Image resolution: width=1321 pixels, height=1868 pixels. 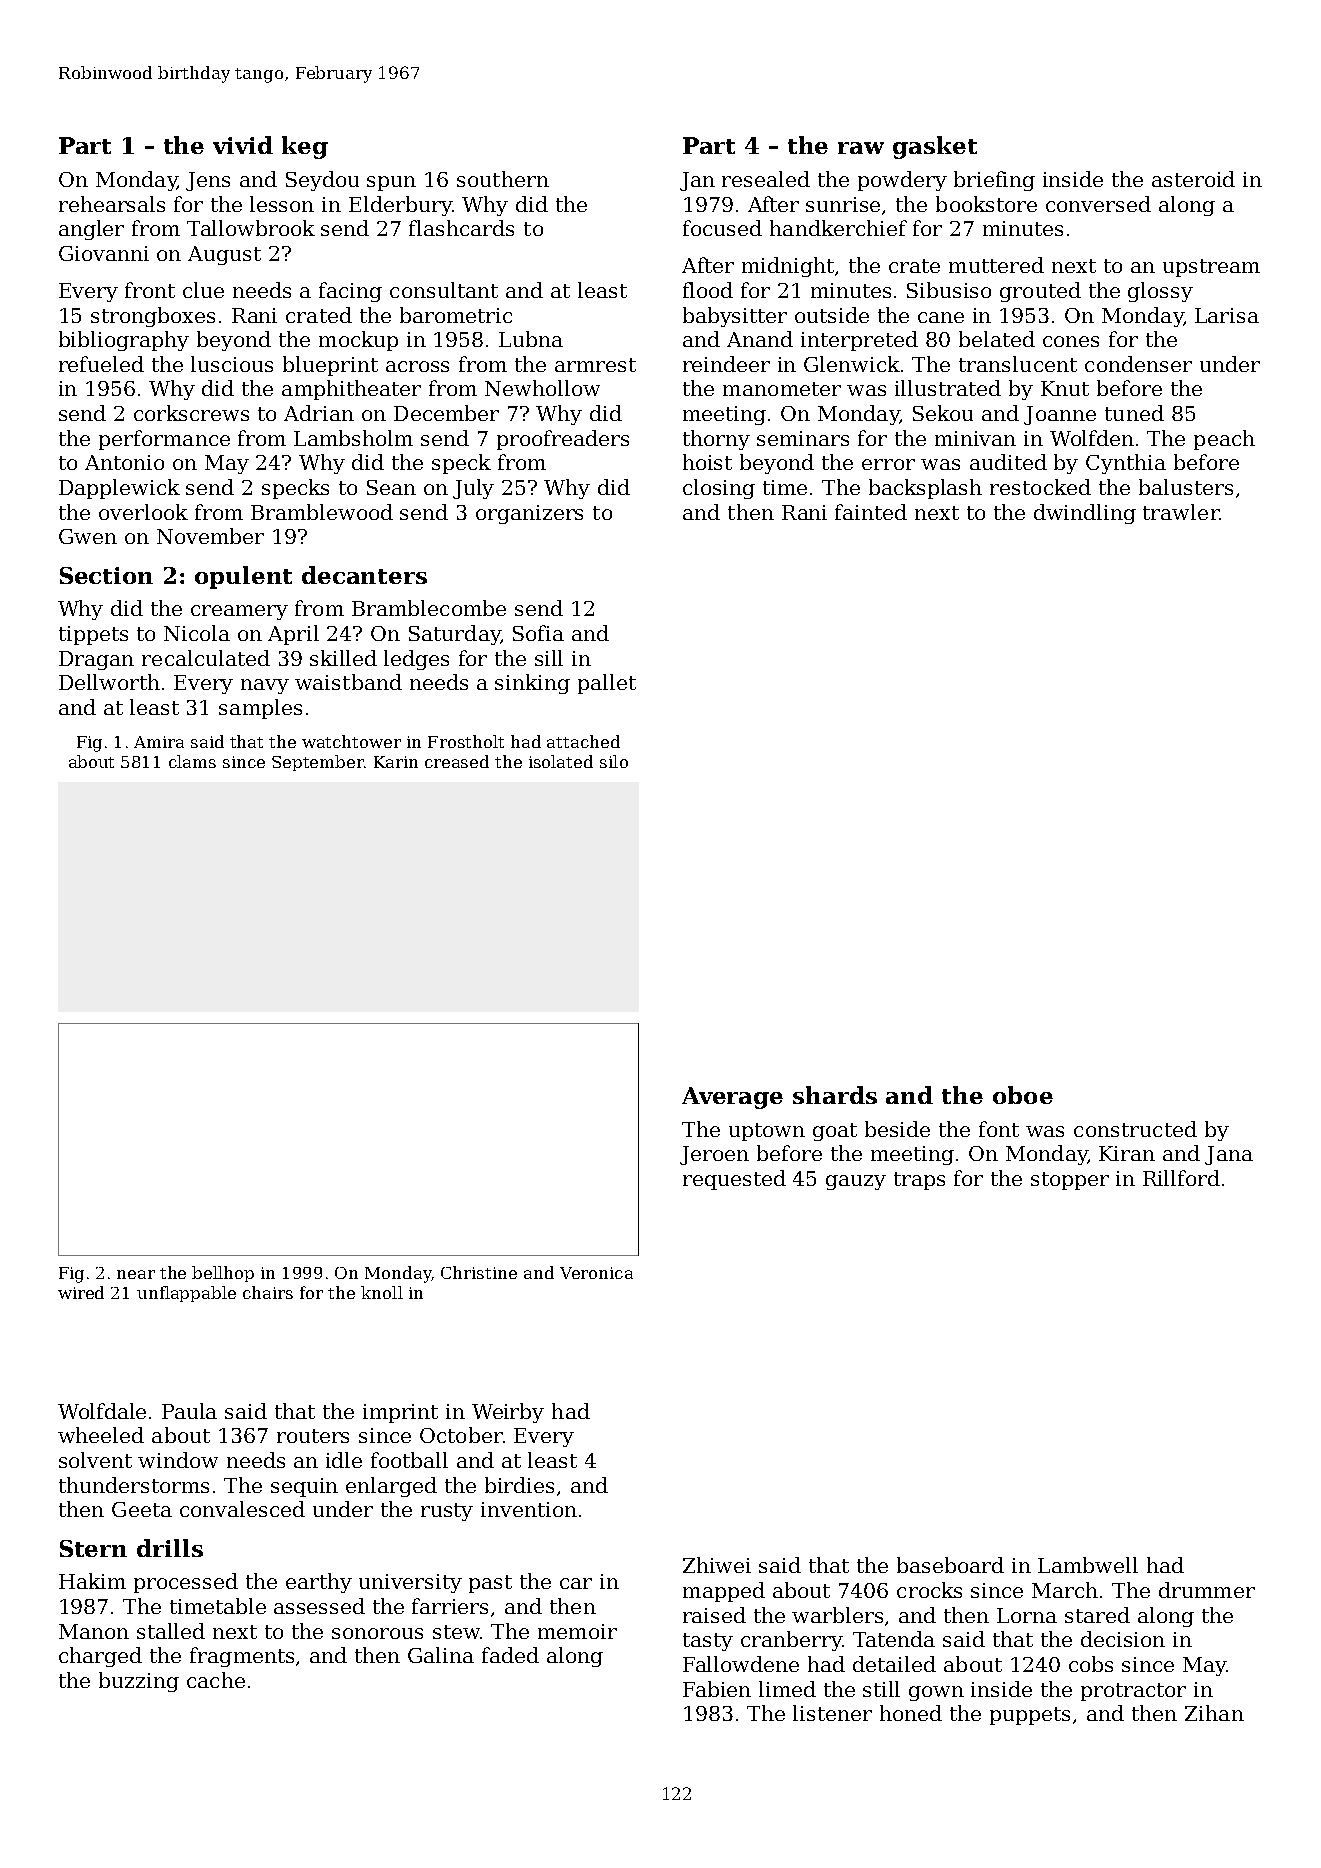 What do you see at coordinates (139, 1682) in the screenshot?
I see `buzzing` at bounding box center [139, 1682].
